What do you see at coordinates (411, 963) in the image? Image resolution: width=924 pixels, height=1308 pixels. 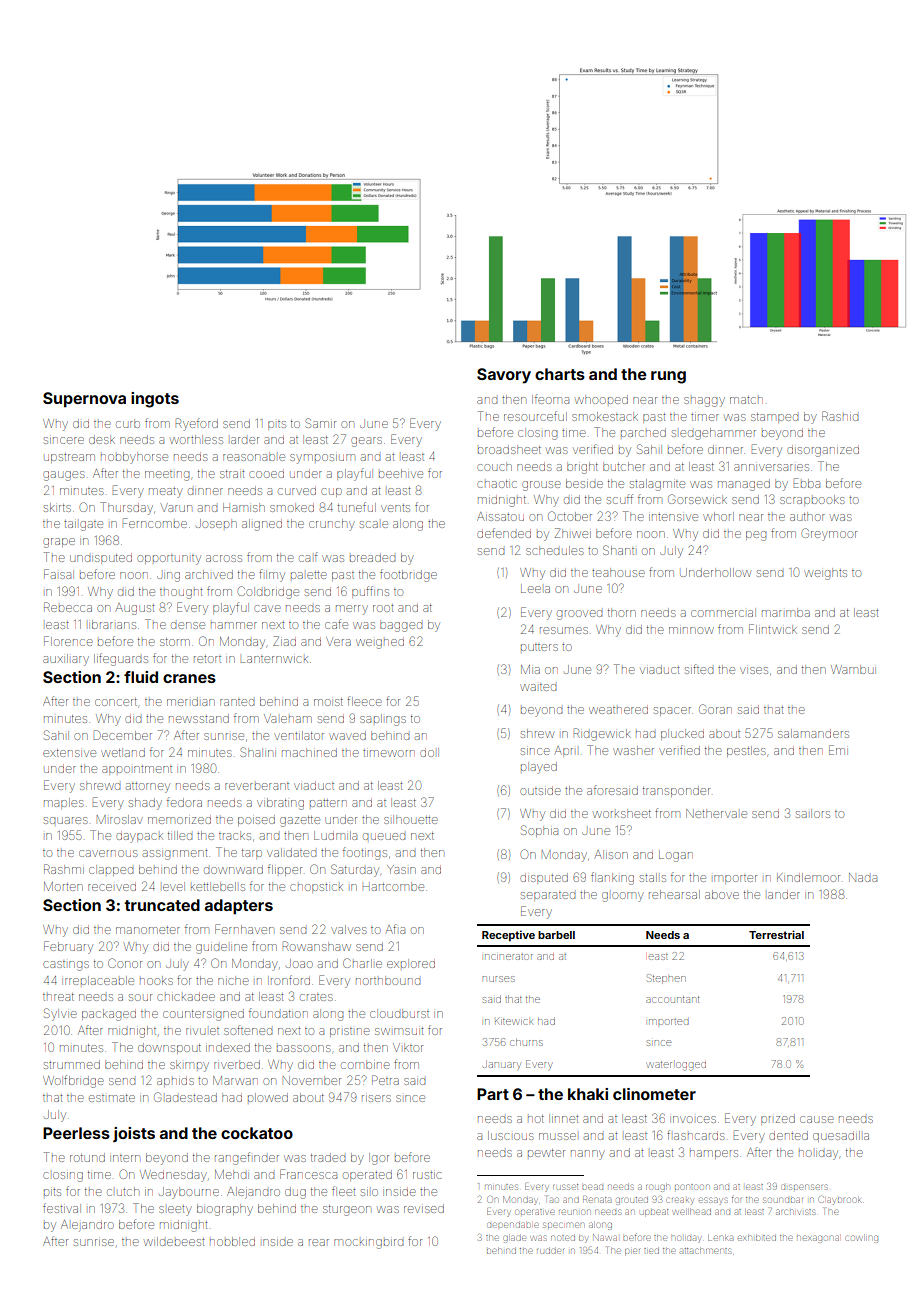 I see `explored` at bounding box center [411, 963].
